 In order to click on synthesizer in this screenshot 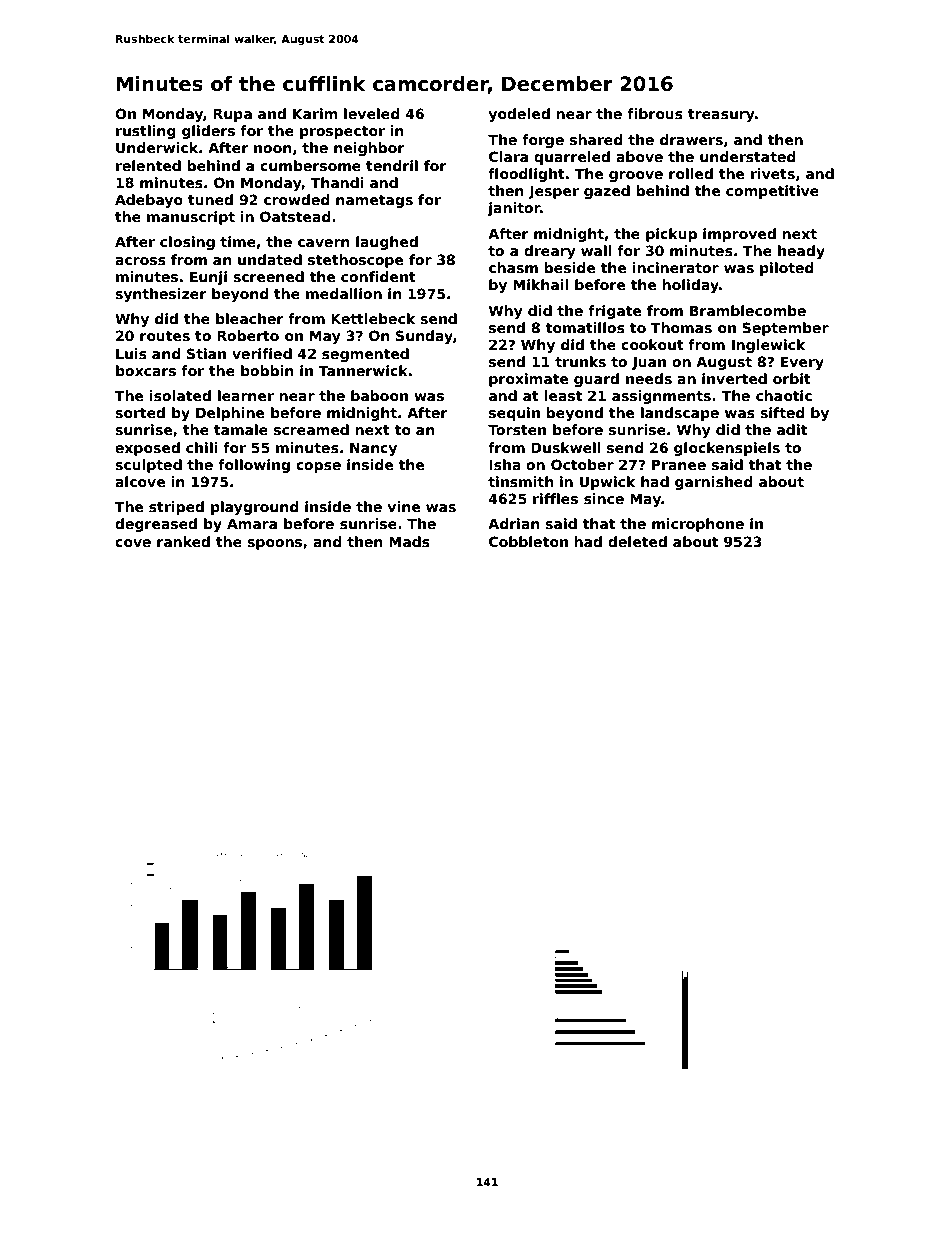, I will do `click(161, 295)`.
